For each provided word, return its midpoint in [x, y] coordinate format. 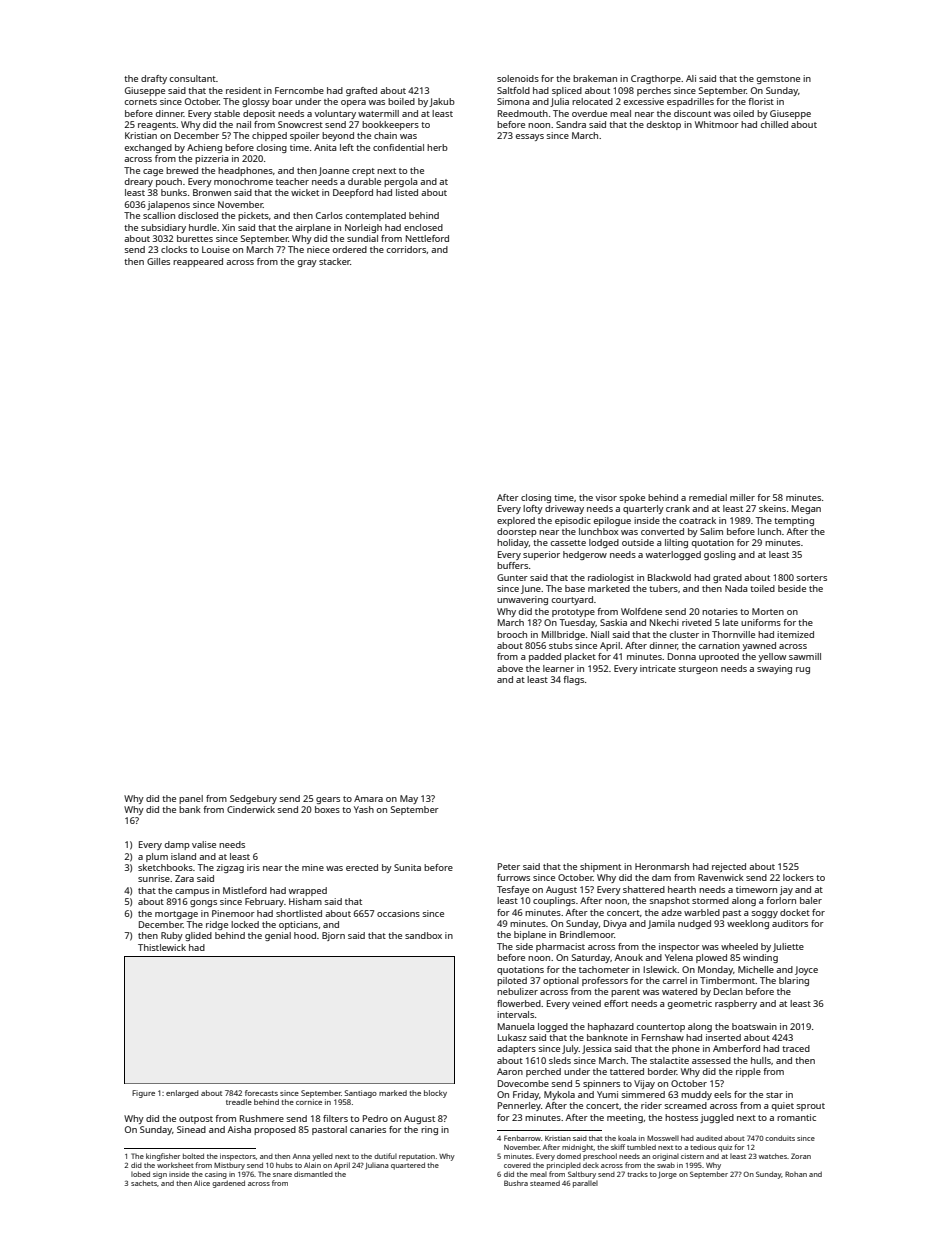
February [264, 902]
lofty [533, 509]
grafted [361, 91]
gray [307, 263]
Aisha [239, 1129]
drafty [154, 79]
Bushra [516, 1183]
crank [678, 508]
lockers [798, 877]
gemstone [778, 80]
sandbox [423, 935]
